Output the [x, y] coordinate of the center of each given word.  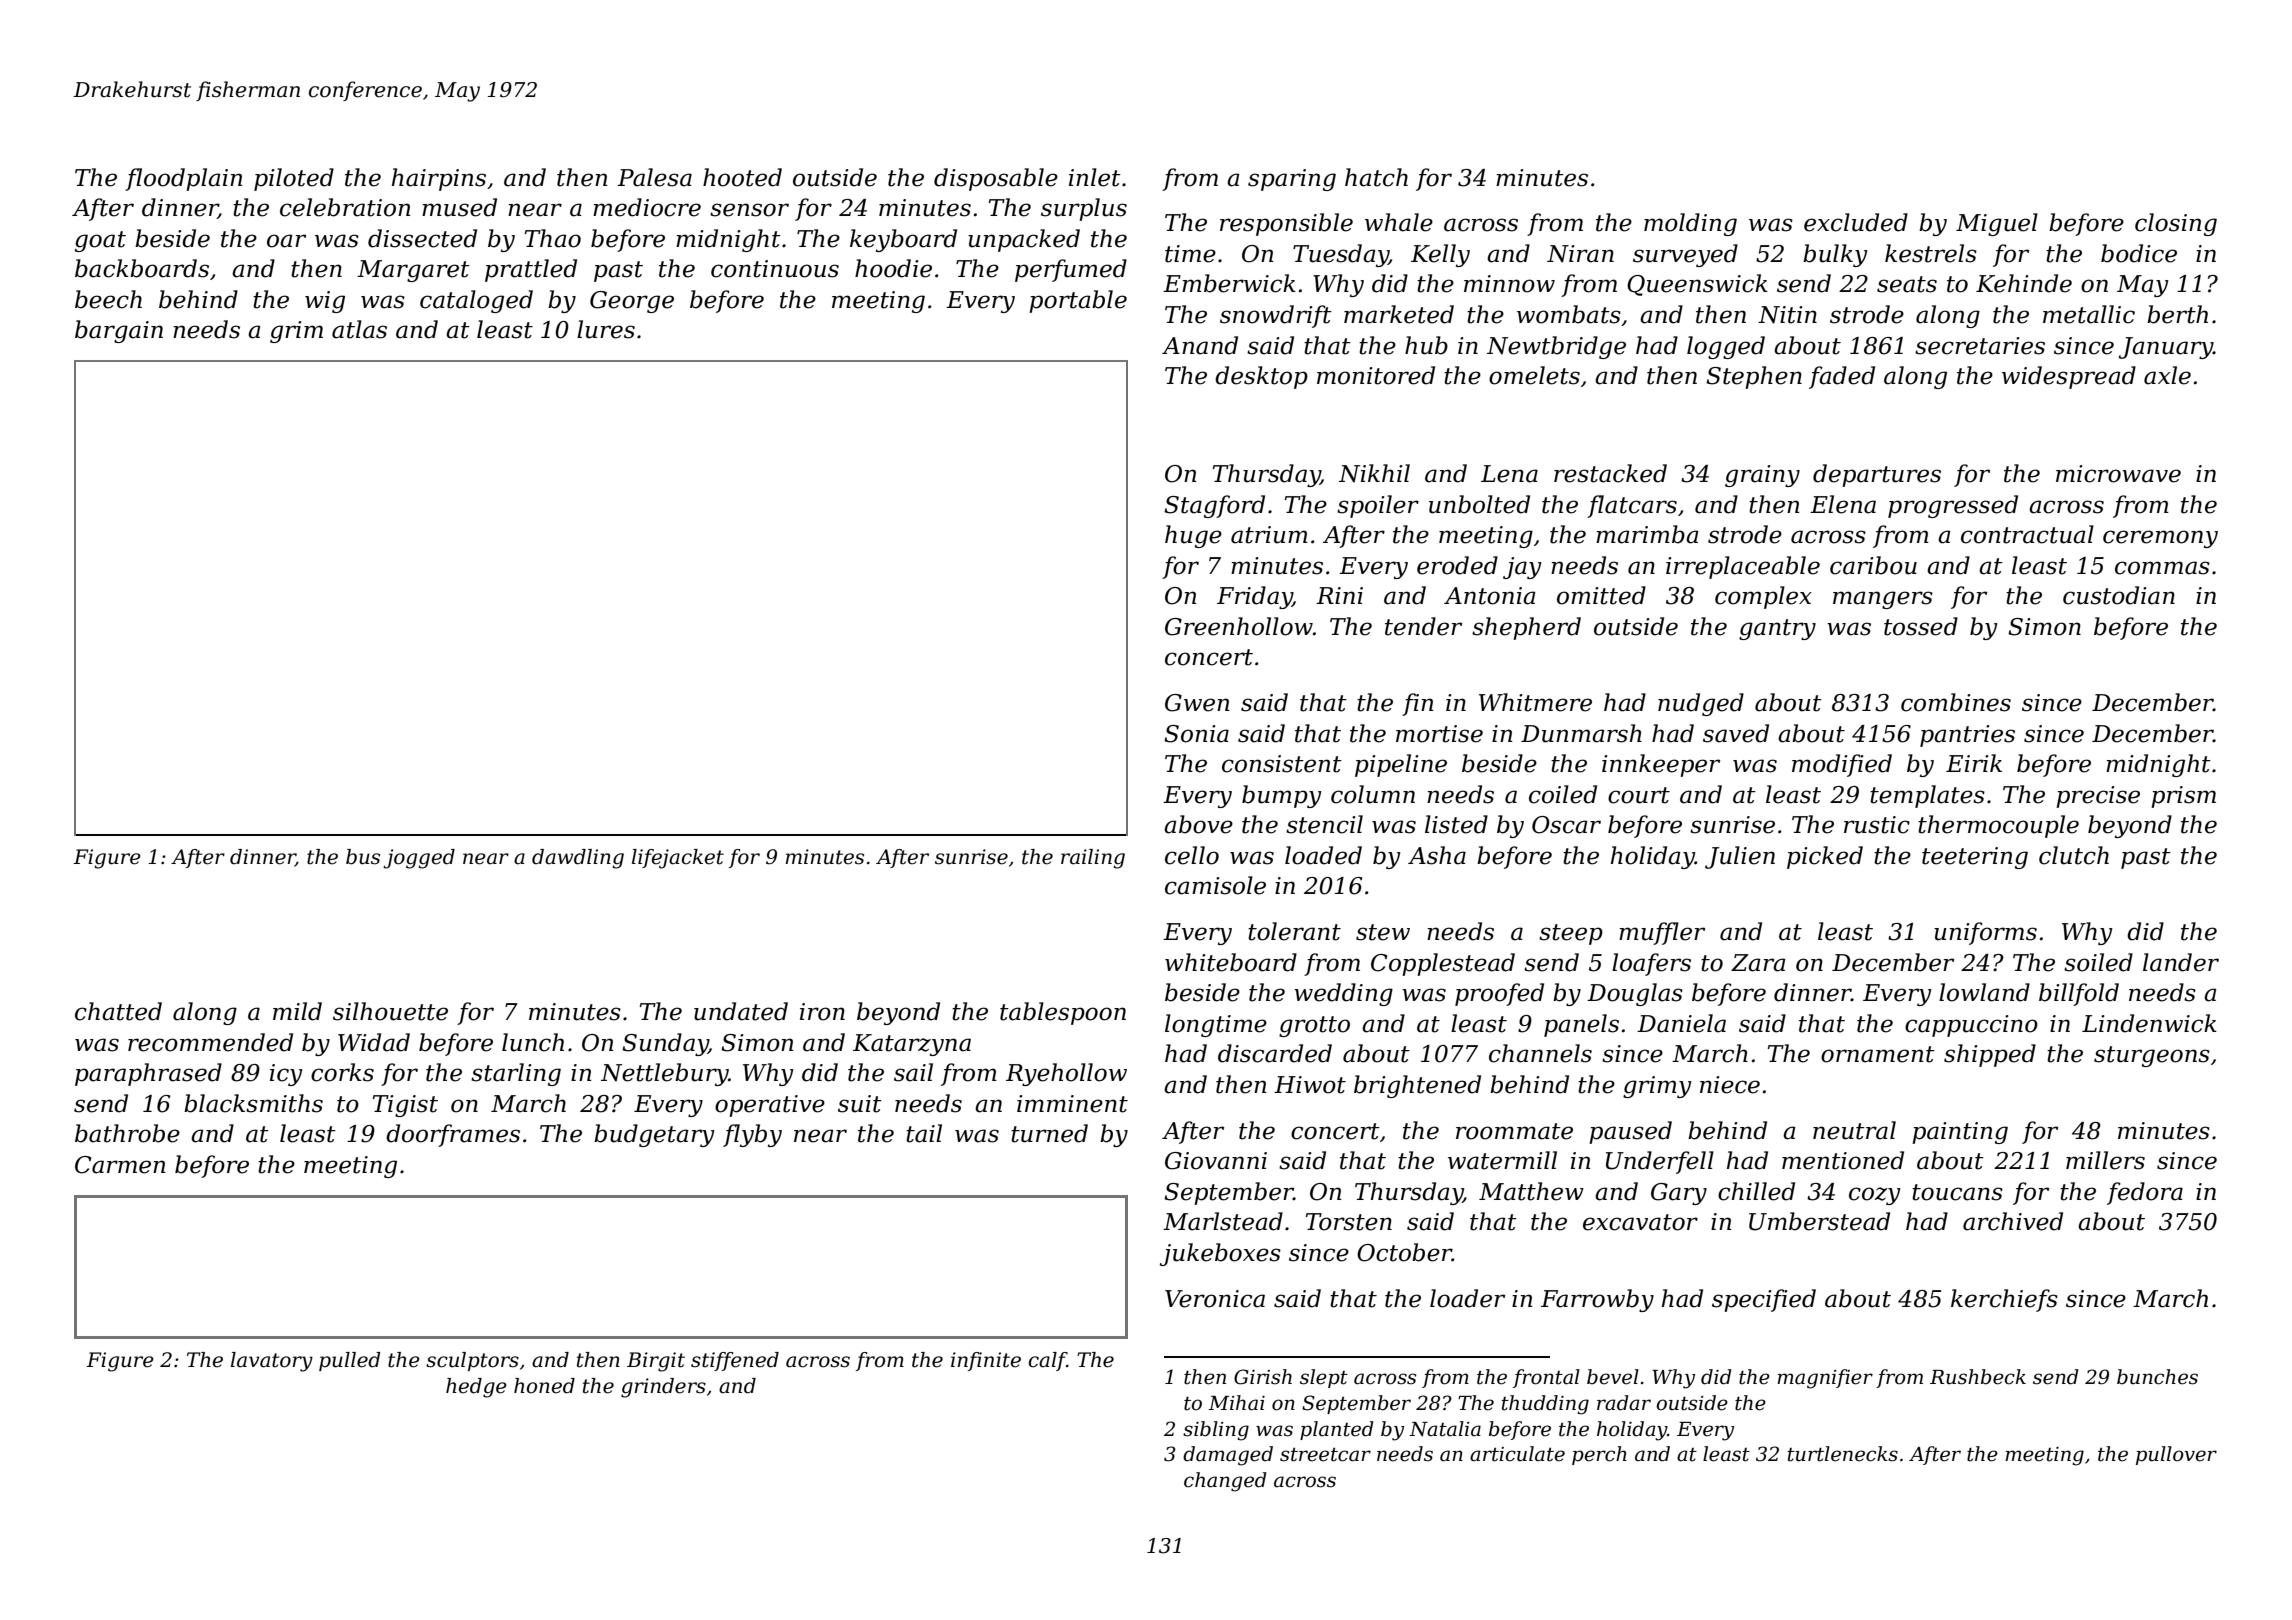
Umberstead [1819, 1221]
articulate [1517, 1454]
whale [1399, 222]
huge [1193, 536]
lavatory [272, 1362]
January [2166, 348]
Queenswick [1697, 285]
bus [363, 857]
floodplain [184, 179]
